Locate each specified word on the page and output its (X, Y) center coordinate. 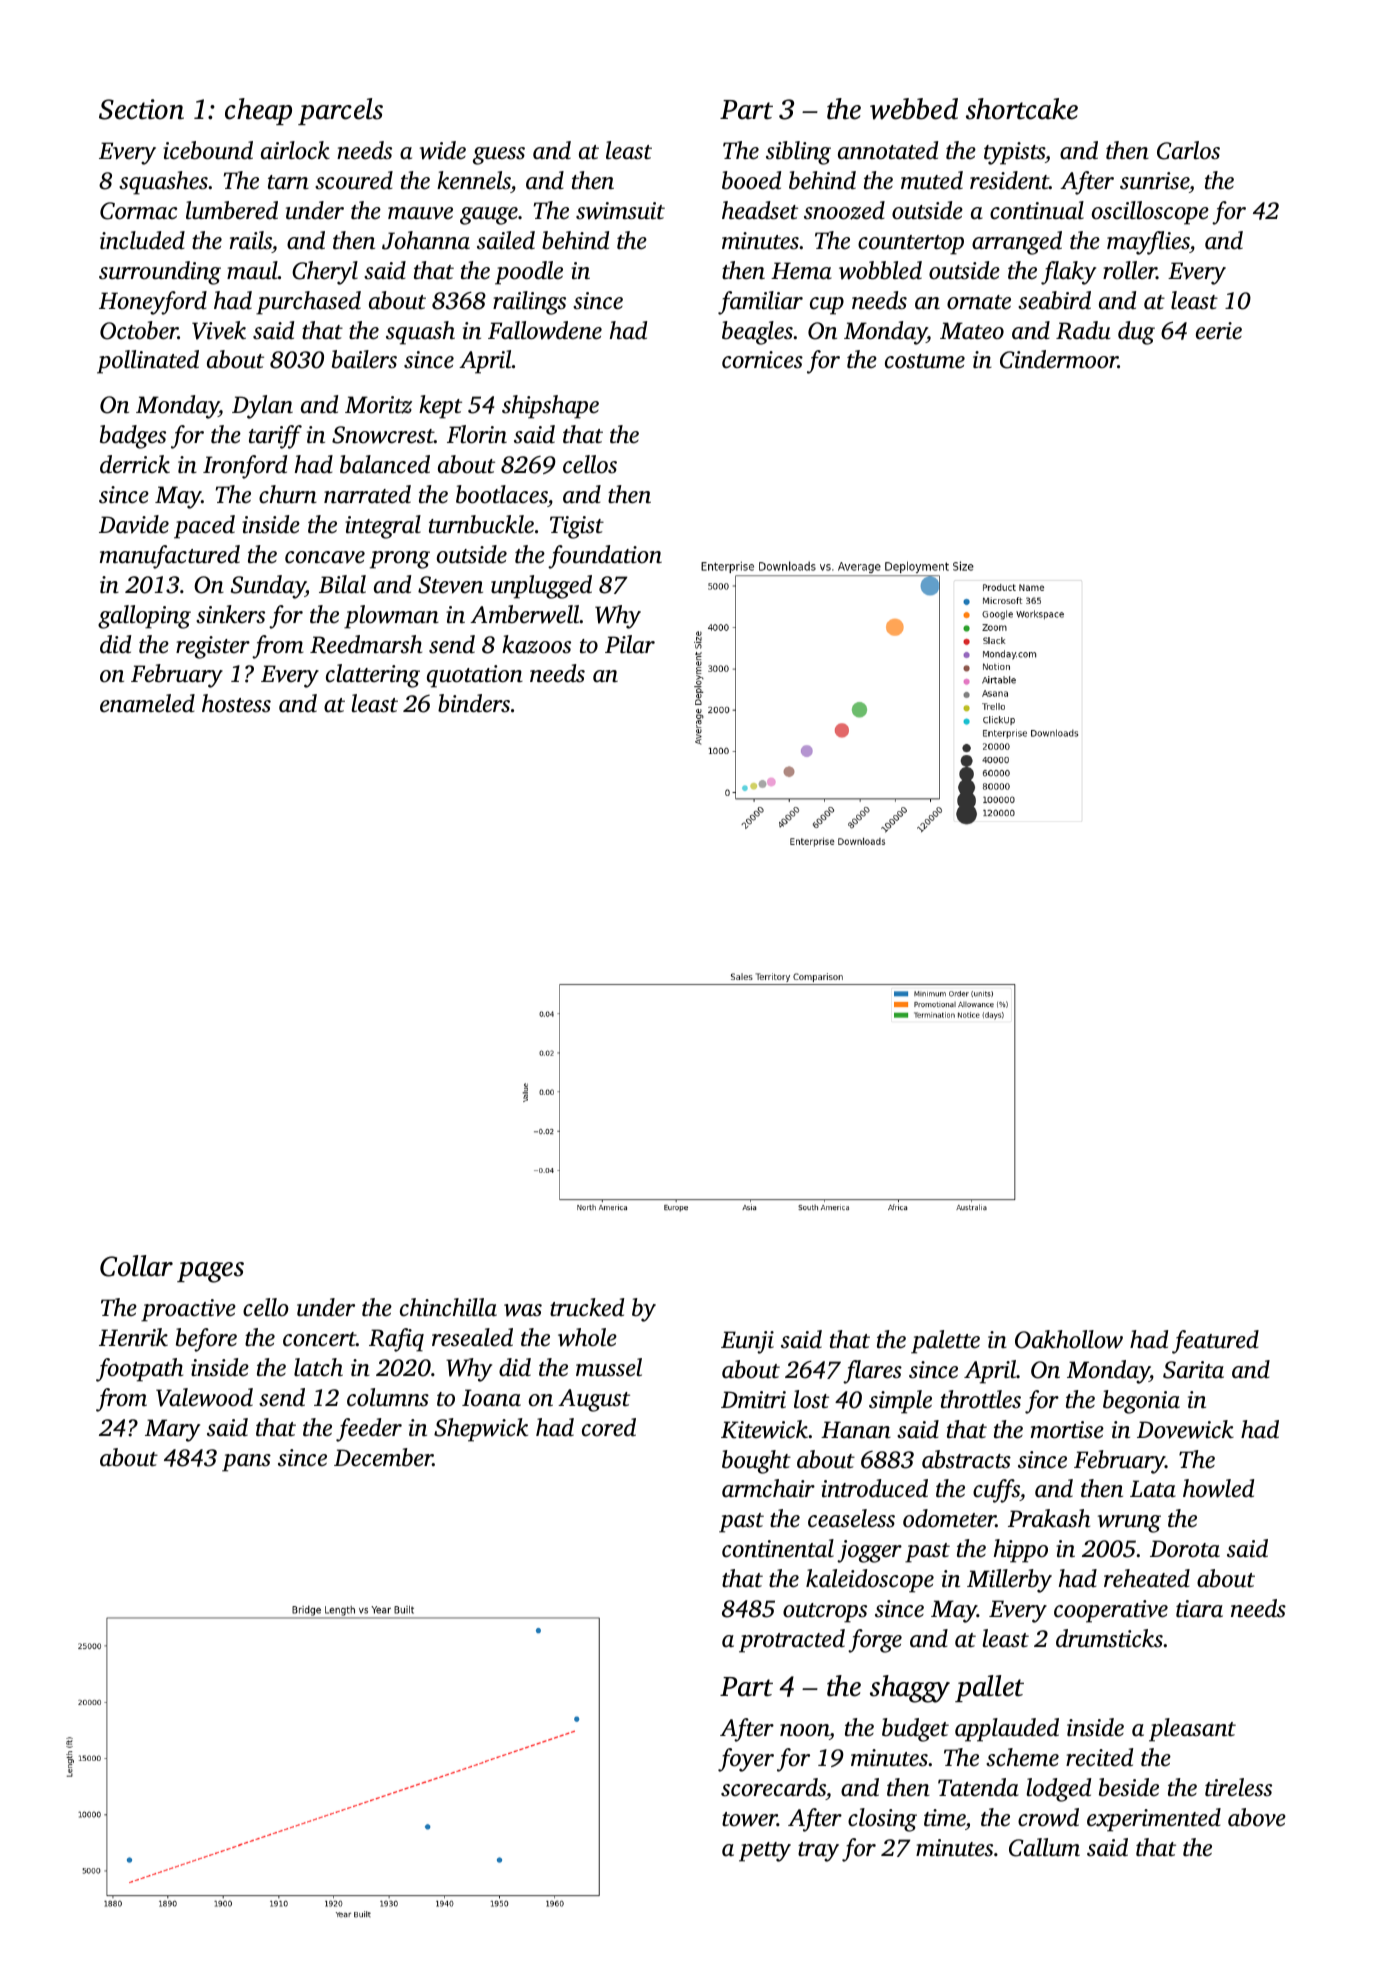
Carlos (1188, 150)
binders (474, 703)
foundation (605, 557)
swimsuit (620, 211)
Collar (136, 1266)
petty (765, 1852)
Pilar (630, 644)
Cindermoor (1059, 359)
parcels (340, 111)
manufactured (170, 557)
